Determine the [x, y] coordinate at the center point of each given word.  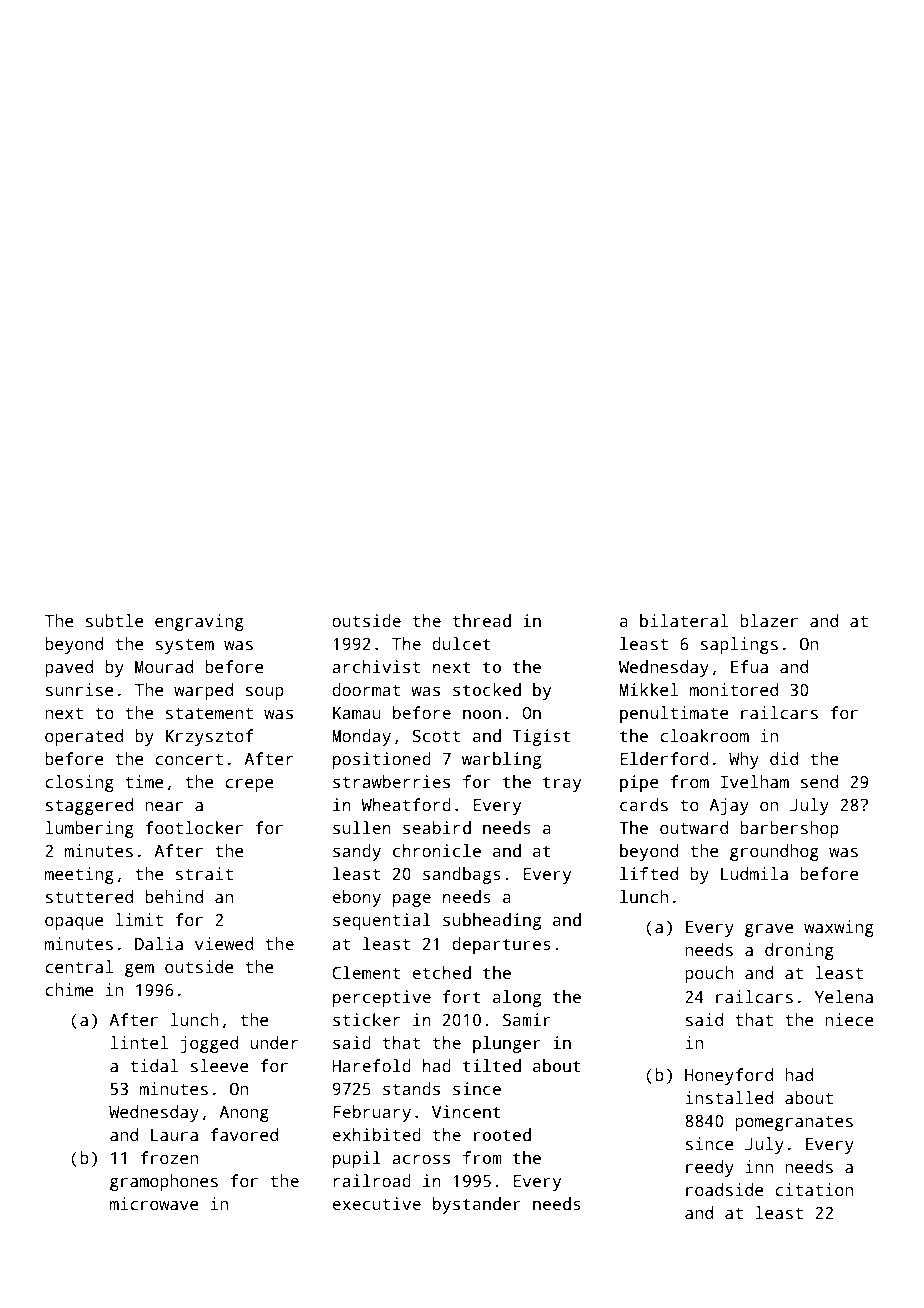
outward [694, 828]
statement [209, 714]
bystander [477, 1205]
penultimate [674, 714]
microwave [154, 1204]
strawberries [391, 782]
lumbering [90, 829]
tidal [154, 1066]
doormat [366, 690]
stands [411, 1089]
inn [759, 1166]
